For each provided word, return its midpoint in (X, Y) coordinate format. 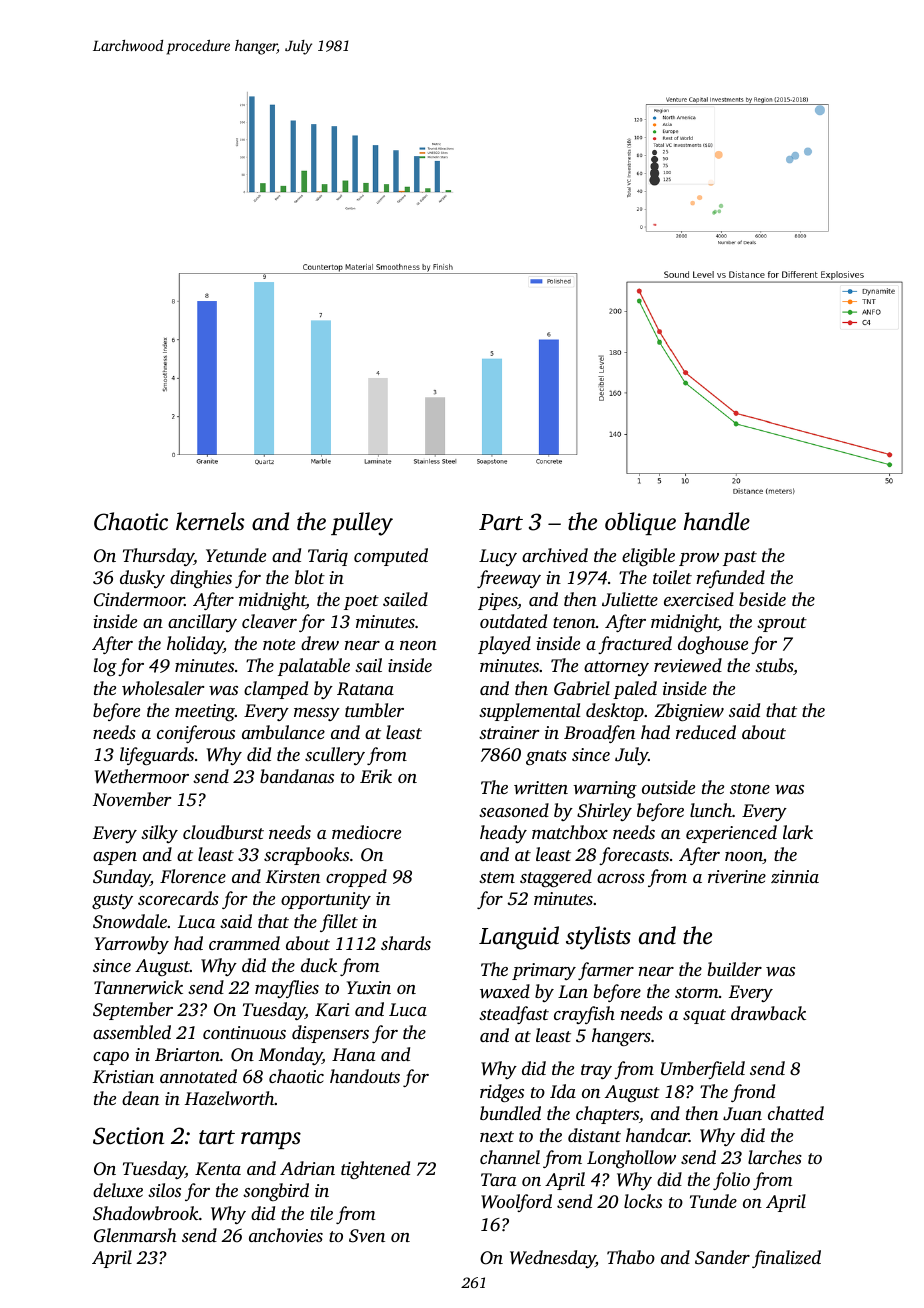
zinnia (795, 876)
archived (555, 555)
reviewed (688, 665)
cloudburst (223, 832)
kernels (210, 521)
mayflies (287, 989)
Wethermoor (142, 776)
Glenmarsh (135, 1235)
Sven (367, 1236)
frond (753, 1093)
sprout (782, 624)
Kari (332, 1010)
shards (406, 943)
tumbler (374, 710)
